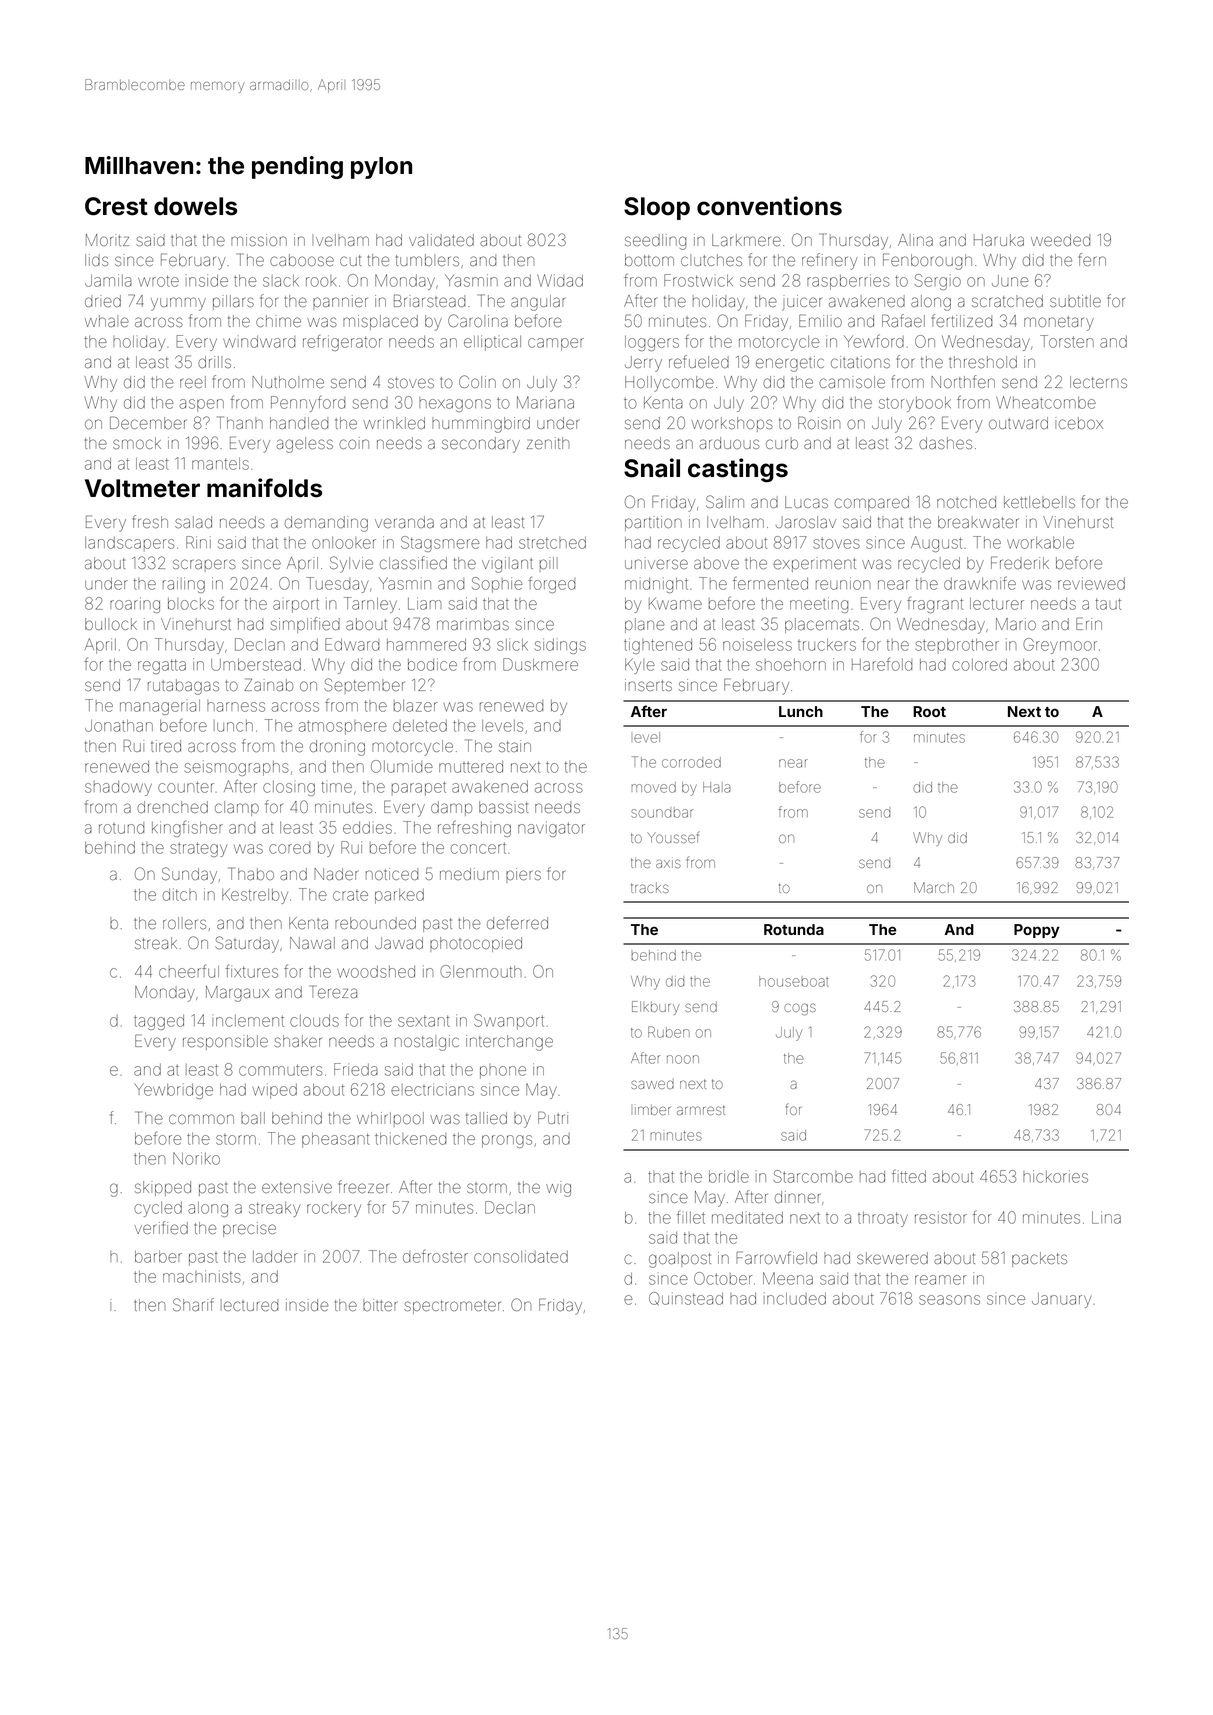  Describe the element at coordinates (195, 206) in the document. I see `dowels` at that location.
